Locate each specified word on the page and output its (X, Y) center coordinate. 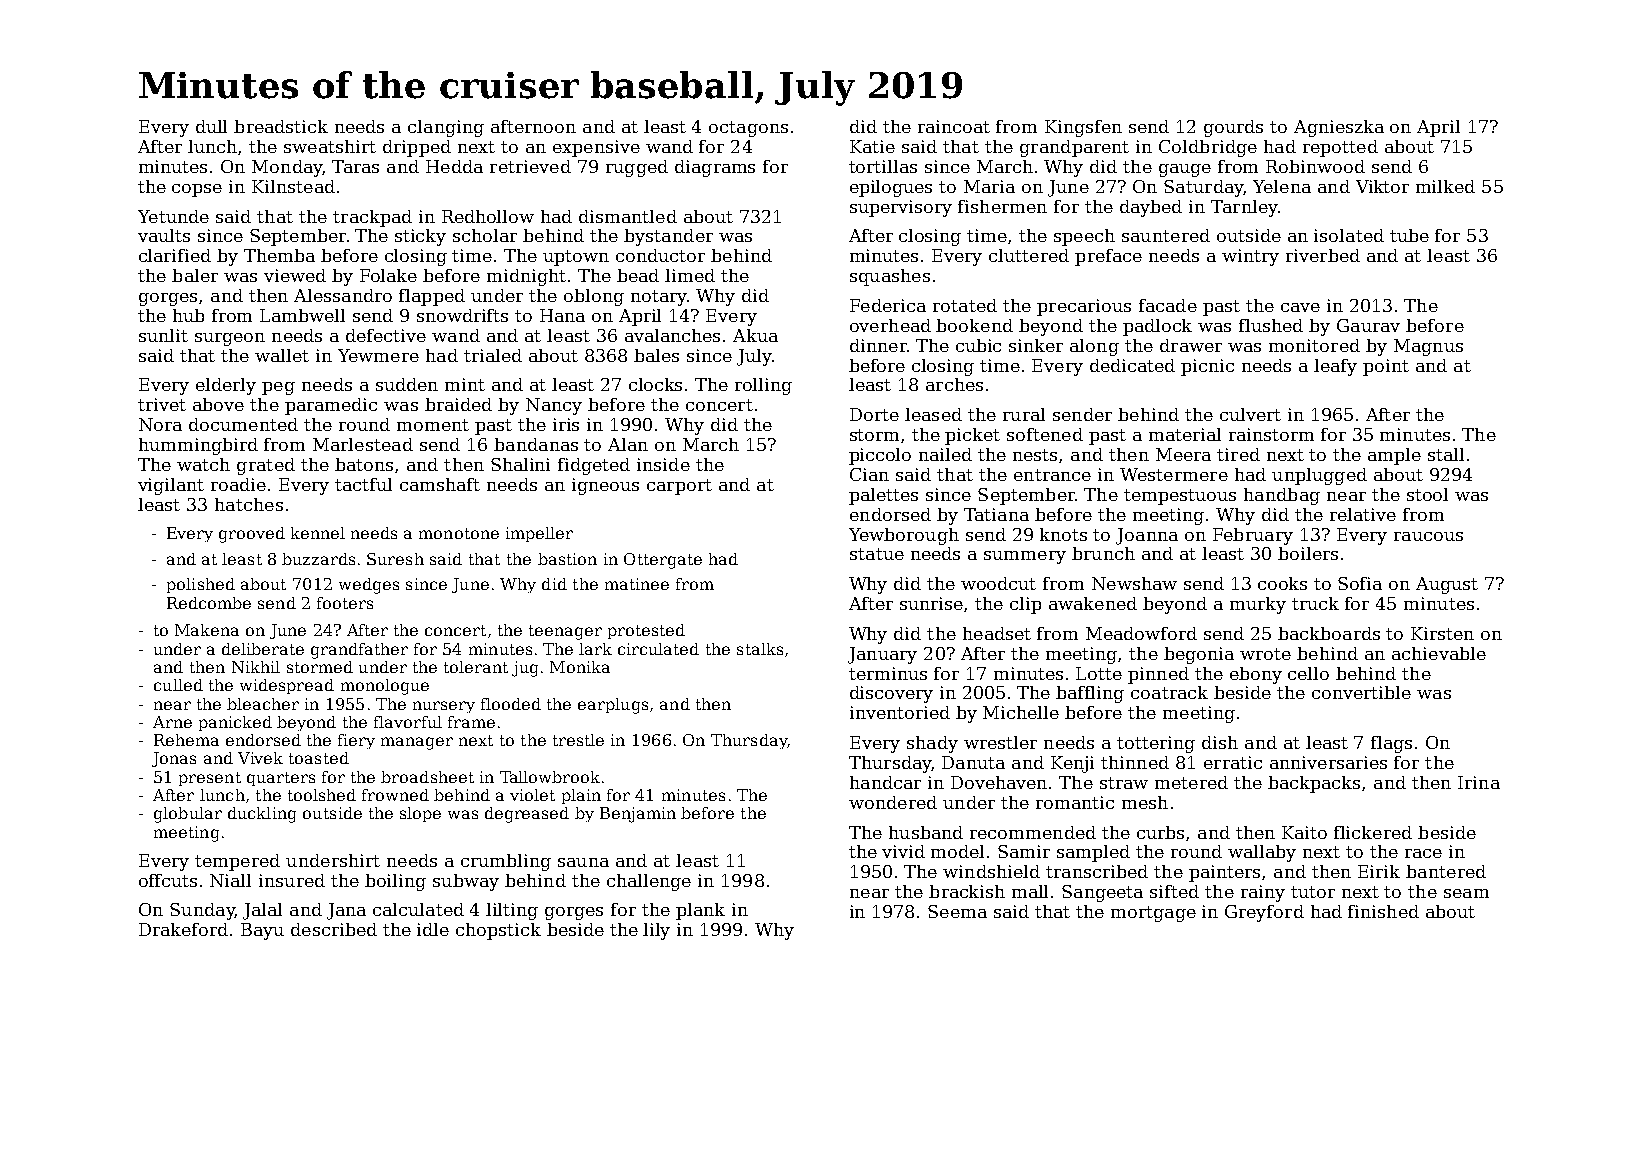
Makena (207, 630)
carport (679, 487)
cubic (978, 345)
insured (292, 880)
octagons (748, 129)
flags (1391, 744)
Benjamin (638, 815)
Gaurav (1368, 325)
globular (188, 815)
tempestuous (1180, 497)
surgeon (230, 339)
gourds (1233, 128)
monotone (459, 533)
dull (211, 126)
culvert (1250, 414)
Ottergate (663, 561)
